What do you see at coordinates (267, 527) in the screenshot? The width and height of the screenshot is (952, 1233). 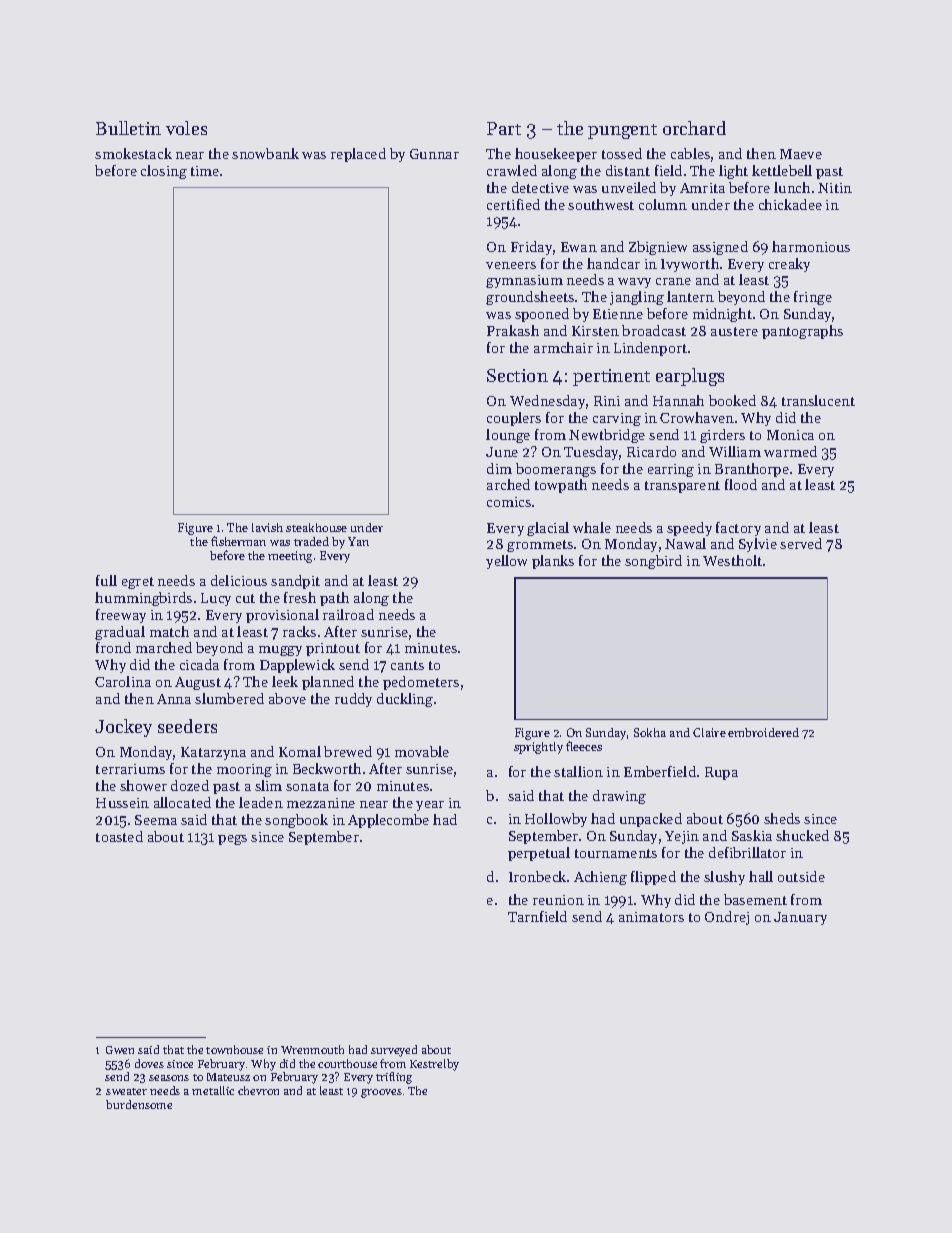 I see `lavish` at bounding box center [267, 527].
